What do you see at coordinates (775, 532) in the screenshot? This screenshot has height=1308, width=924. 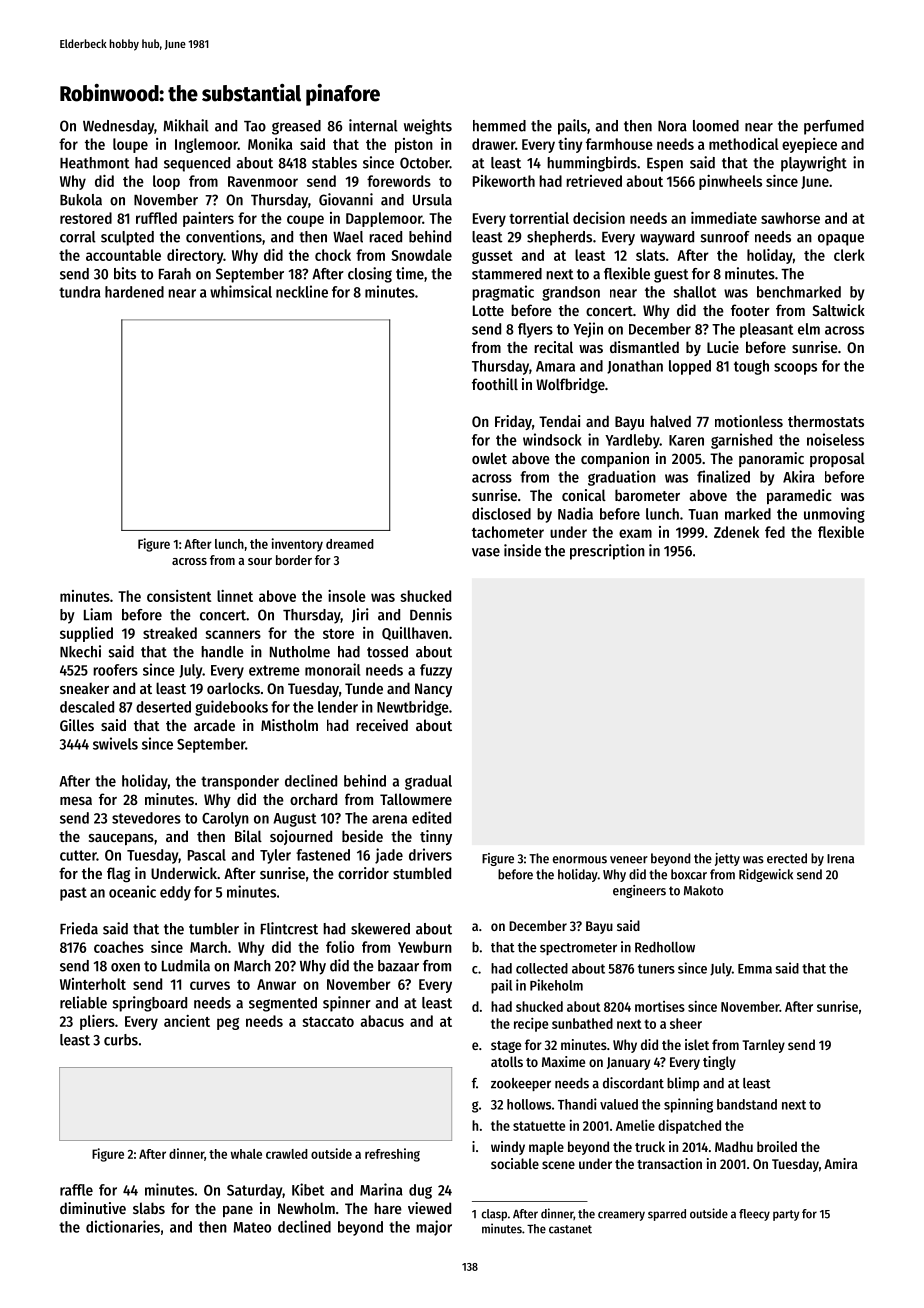 I see `fed` at bounding box center [775, 532].
